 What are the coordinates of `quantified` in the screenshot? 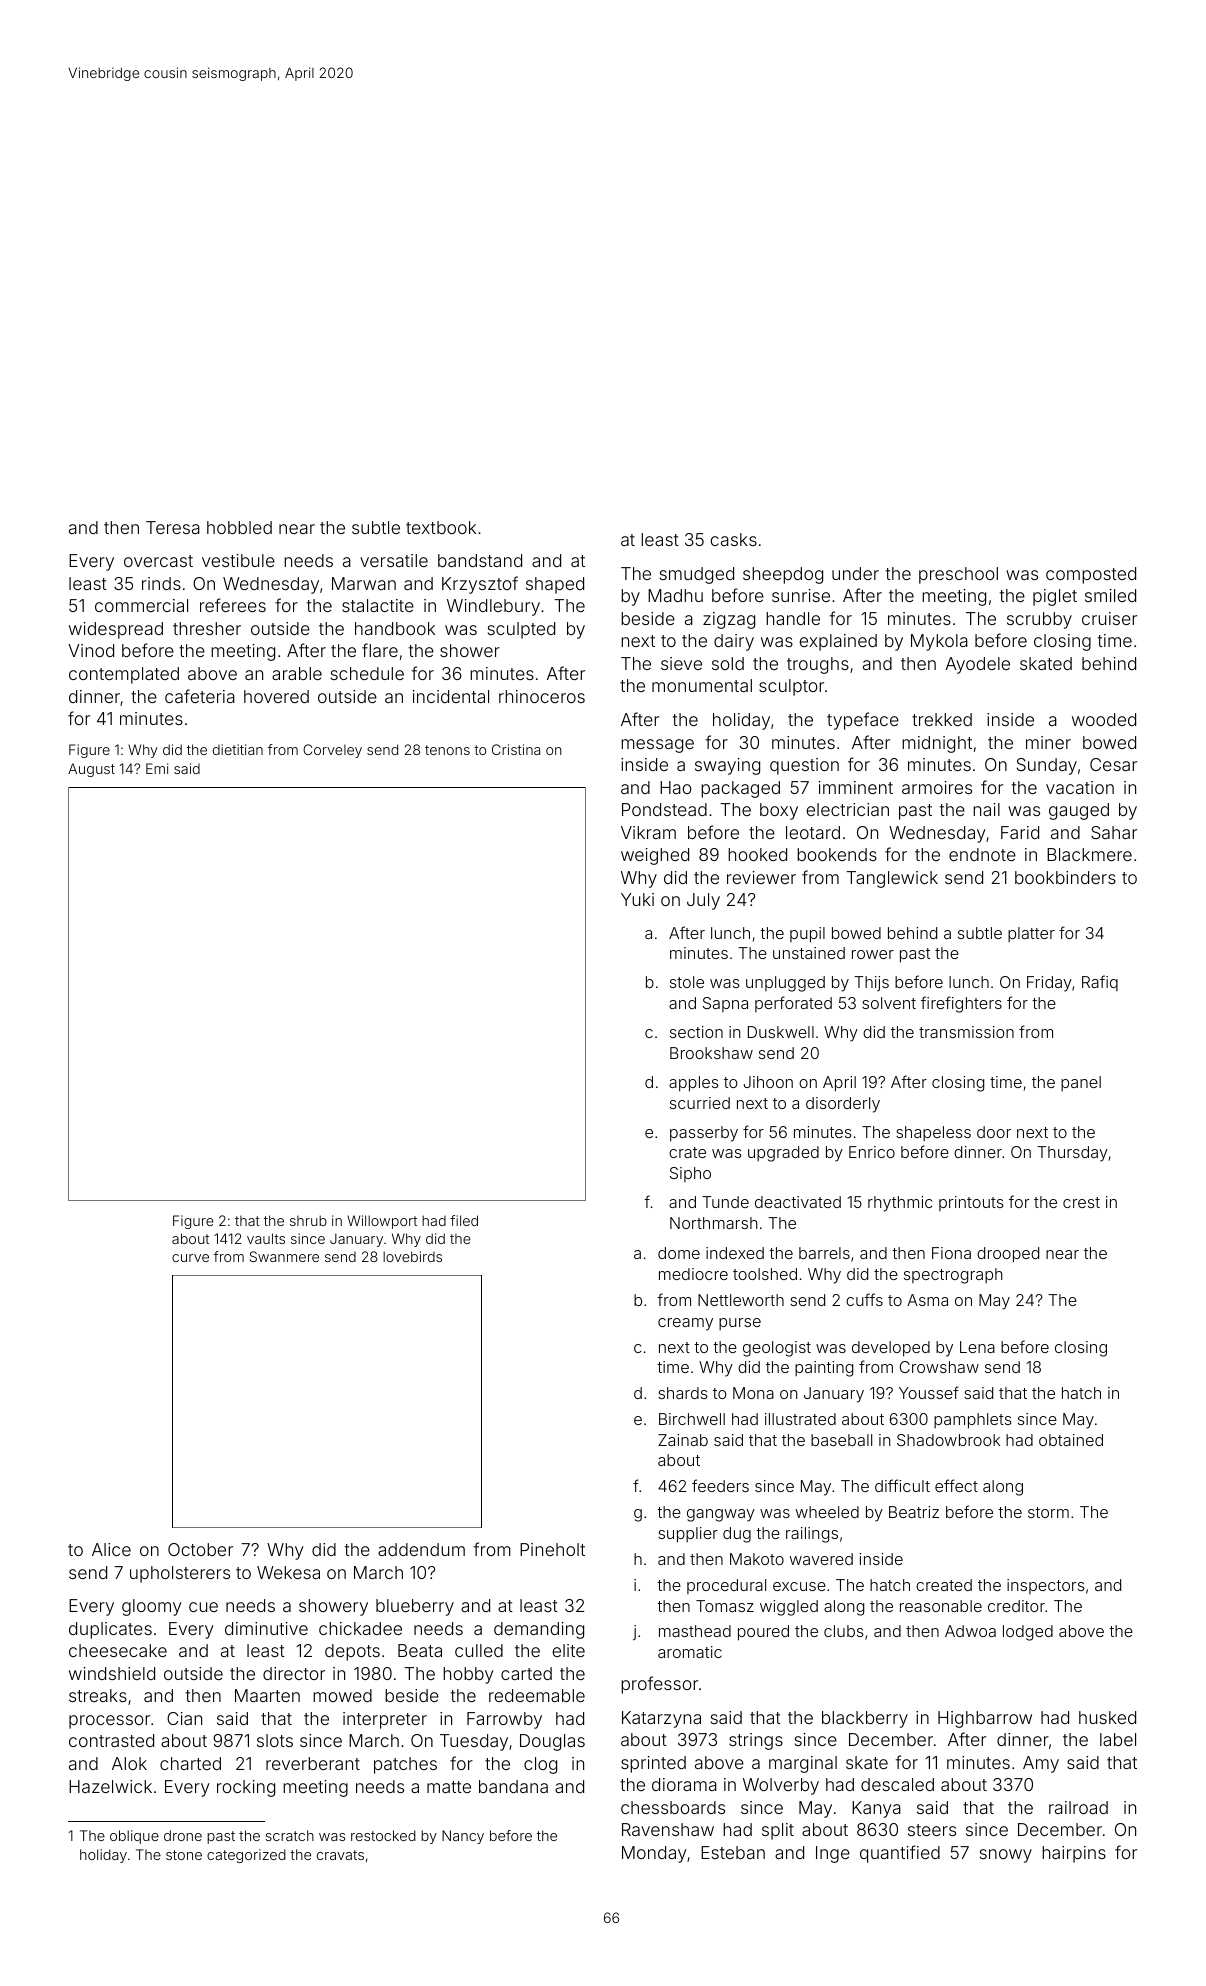 It's located at (900, 1854).
